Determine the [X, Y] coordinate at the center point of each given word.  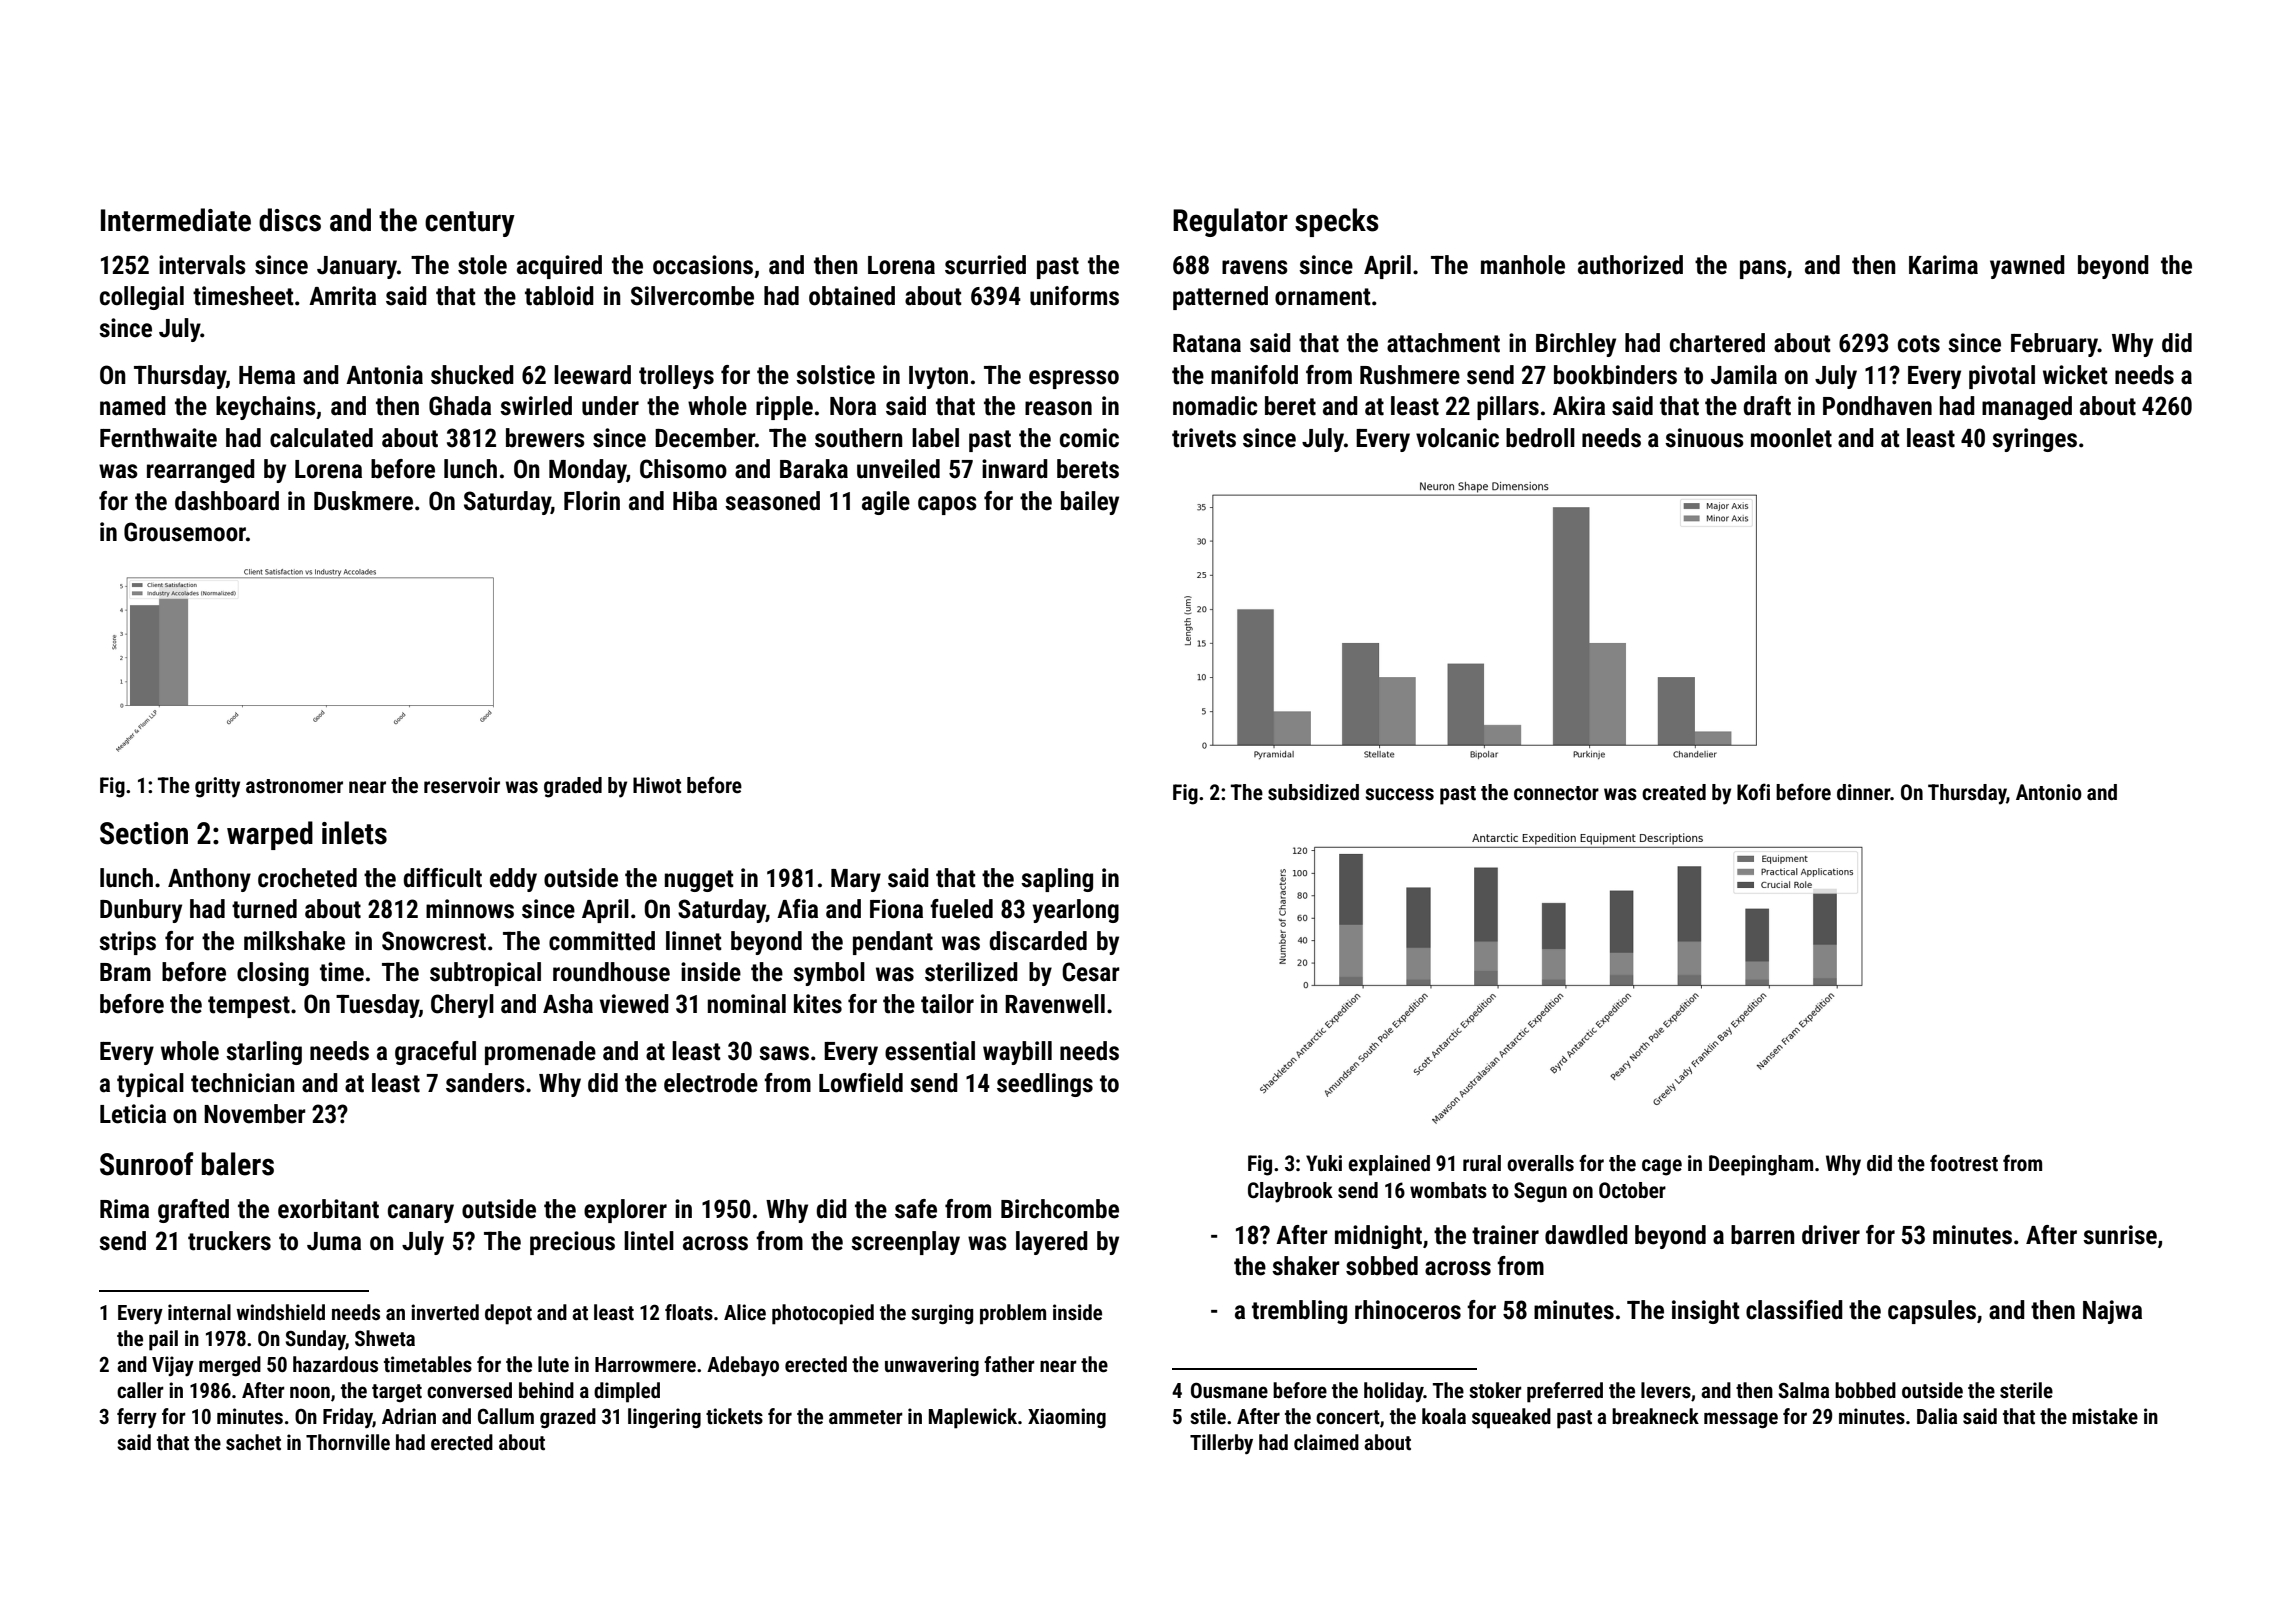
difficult [442, 878]
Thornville [348, 1442]
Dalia [1937, 1416]
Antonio [2049, 792]
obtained [852, 296]
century [470, 224]
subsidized [1313, 792]
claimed [1326, 1442]
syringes [2034, 440]
